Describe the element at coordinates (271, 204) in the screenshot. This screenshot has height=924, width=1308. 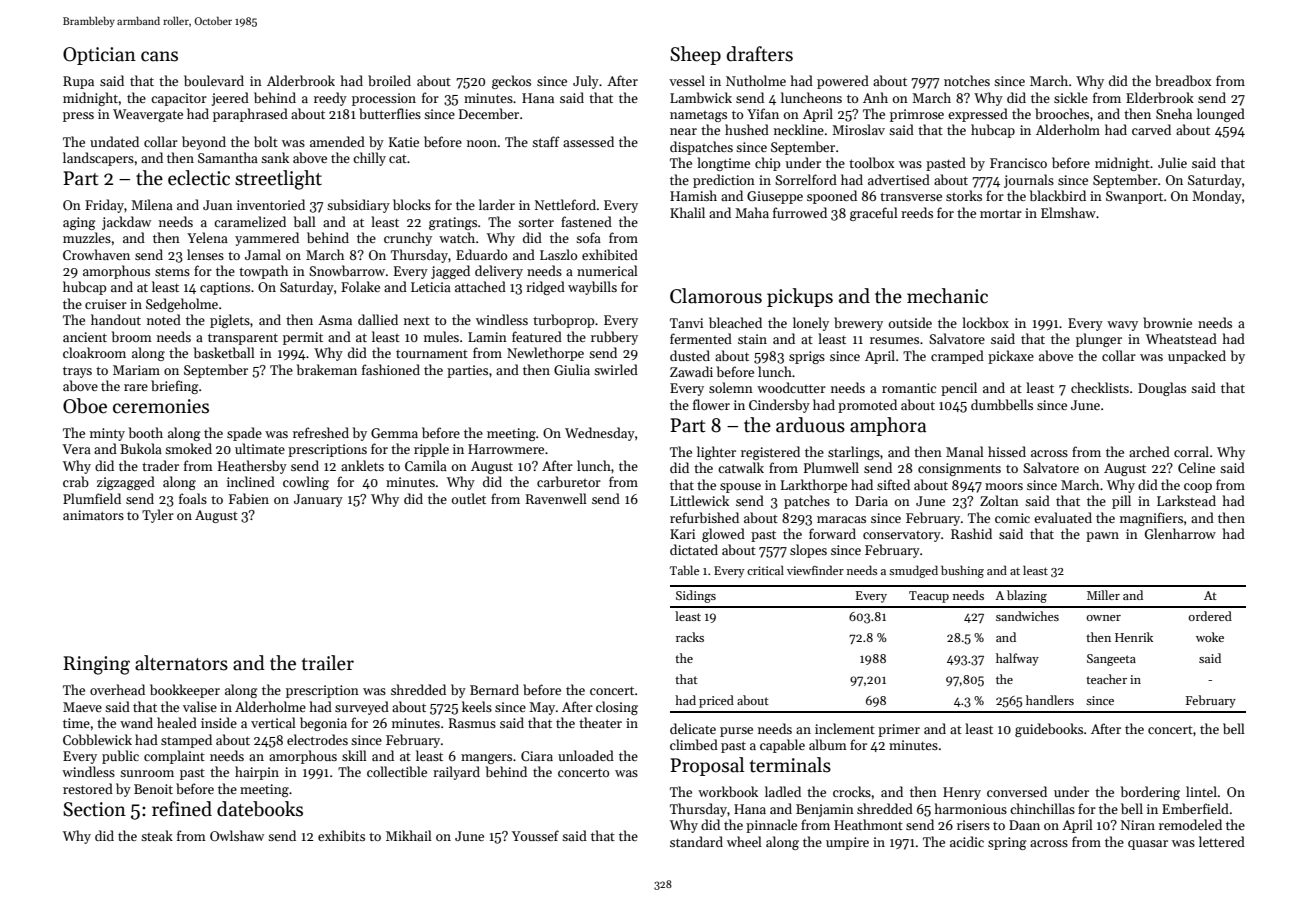
I see `inventoried` at that location.
